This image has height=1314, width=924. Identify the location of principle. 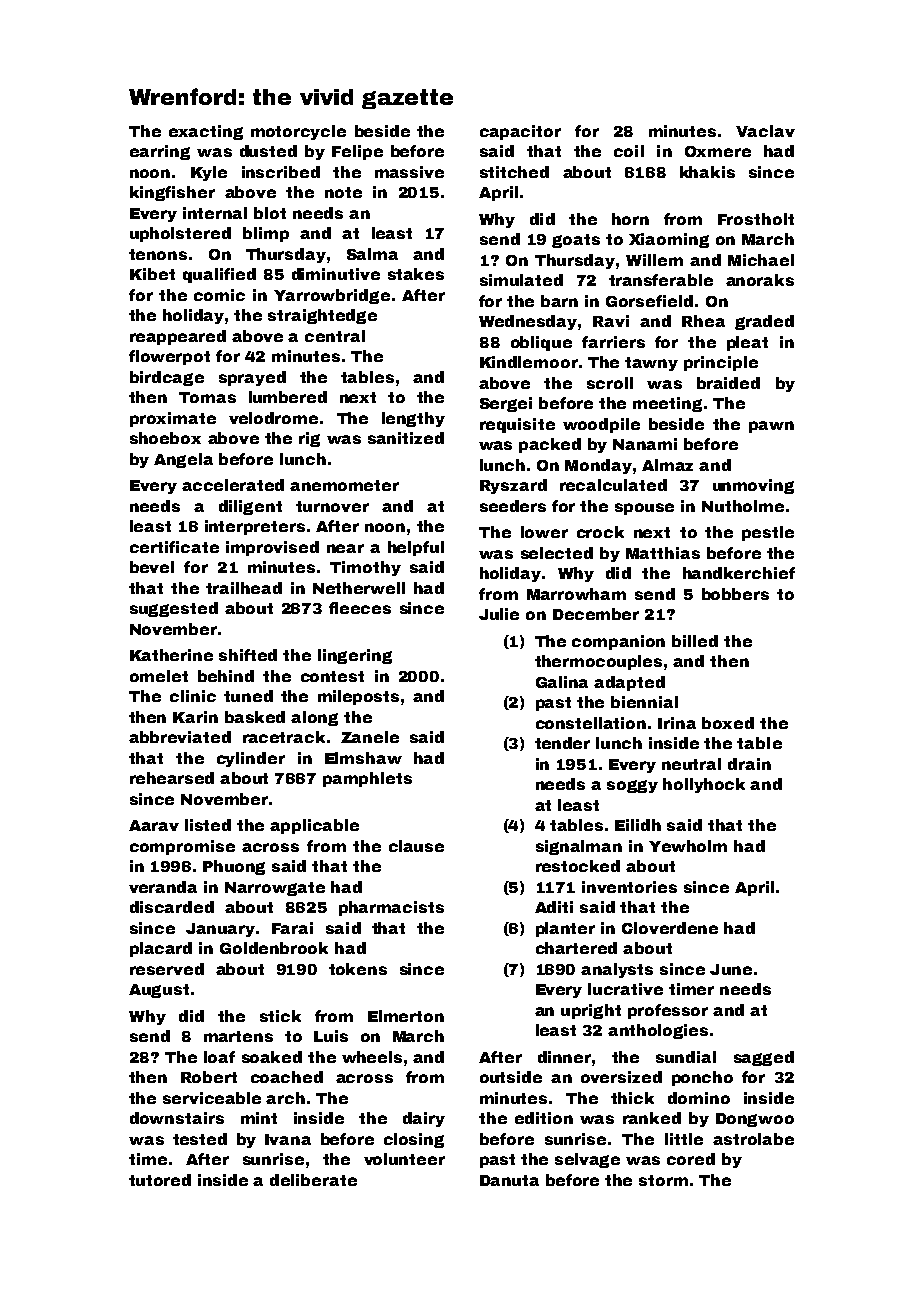
(721, 363).
